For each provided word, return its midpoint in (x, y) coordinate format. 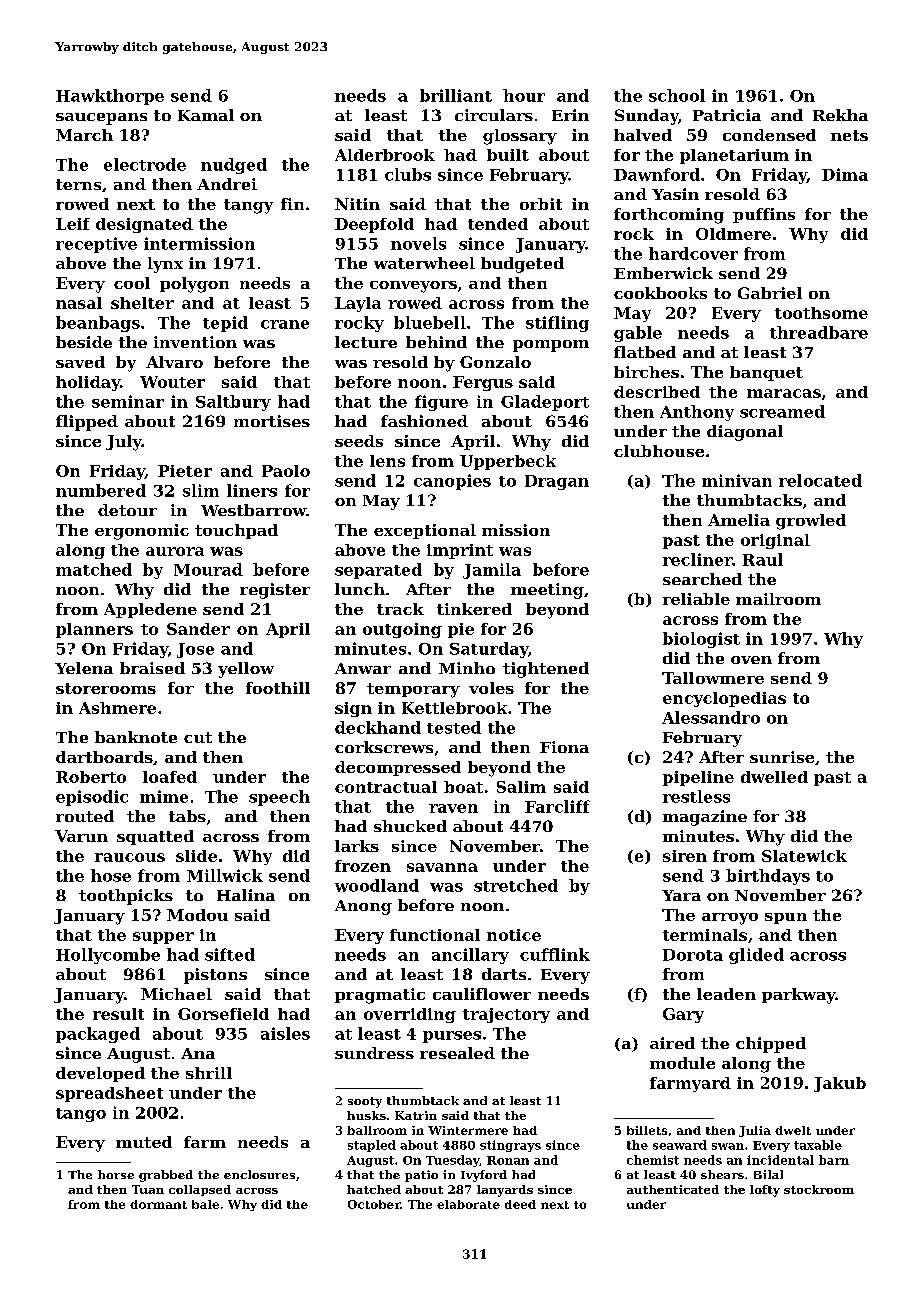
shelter (142, 303)
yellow (246, 670)
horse (116, 1174)
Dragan (557, 482)
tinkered (474, 609)
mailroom (778, 599)
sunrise (782, 757)
